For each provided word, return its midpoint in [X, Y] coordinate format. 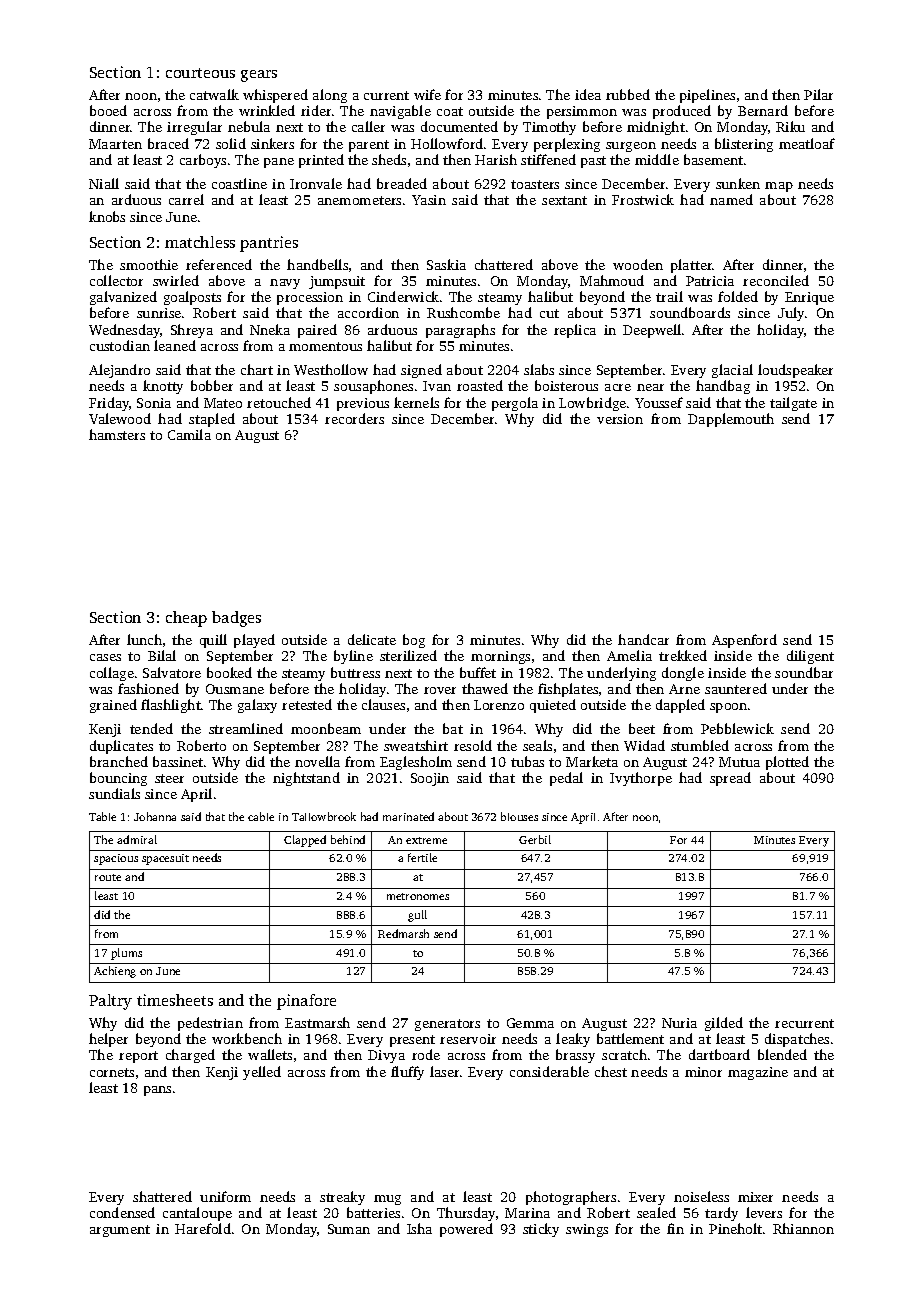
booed [108, 110]
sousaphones [373, 387]
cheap [186, 619]
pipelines [707, 96]
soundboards [690, 312]
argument [120, 1231]
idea [588, 94]
